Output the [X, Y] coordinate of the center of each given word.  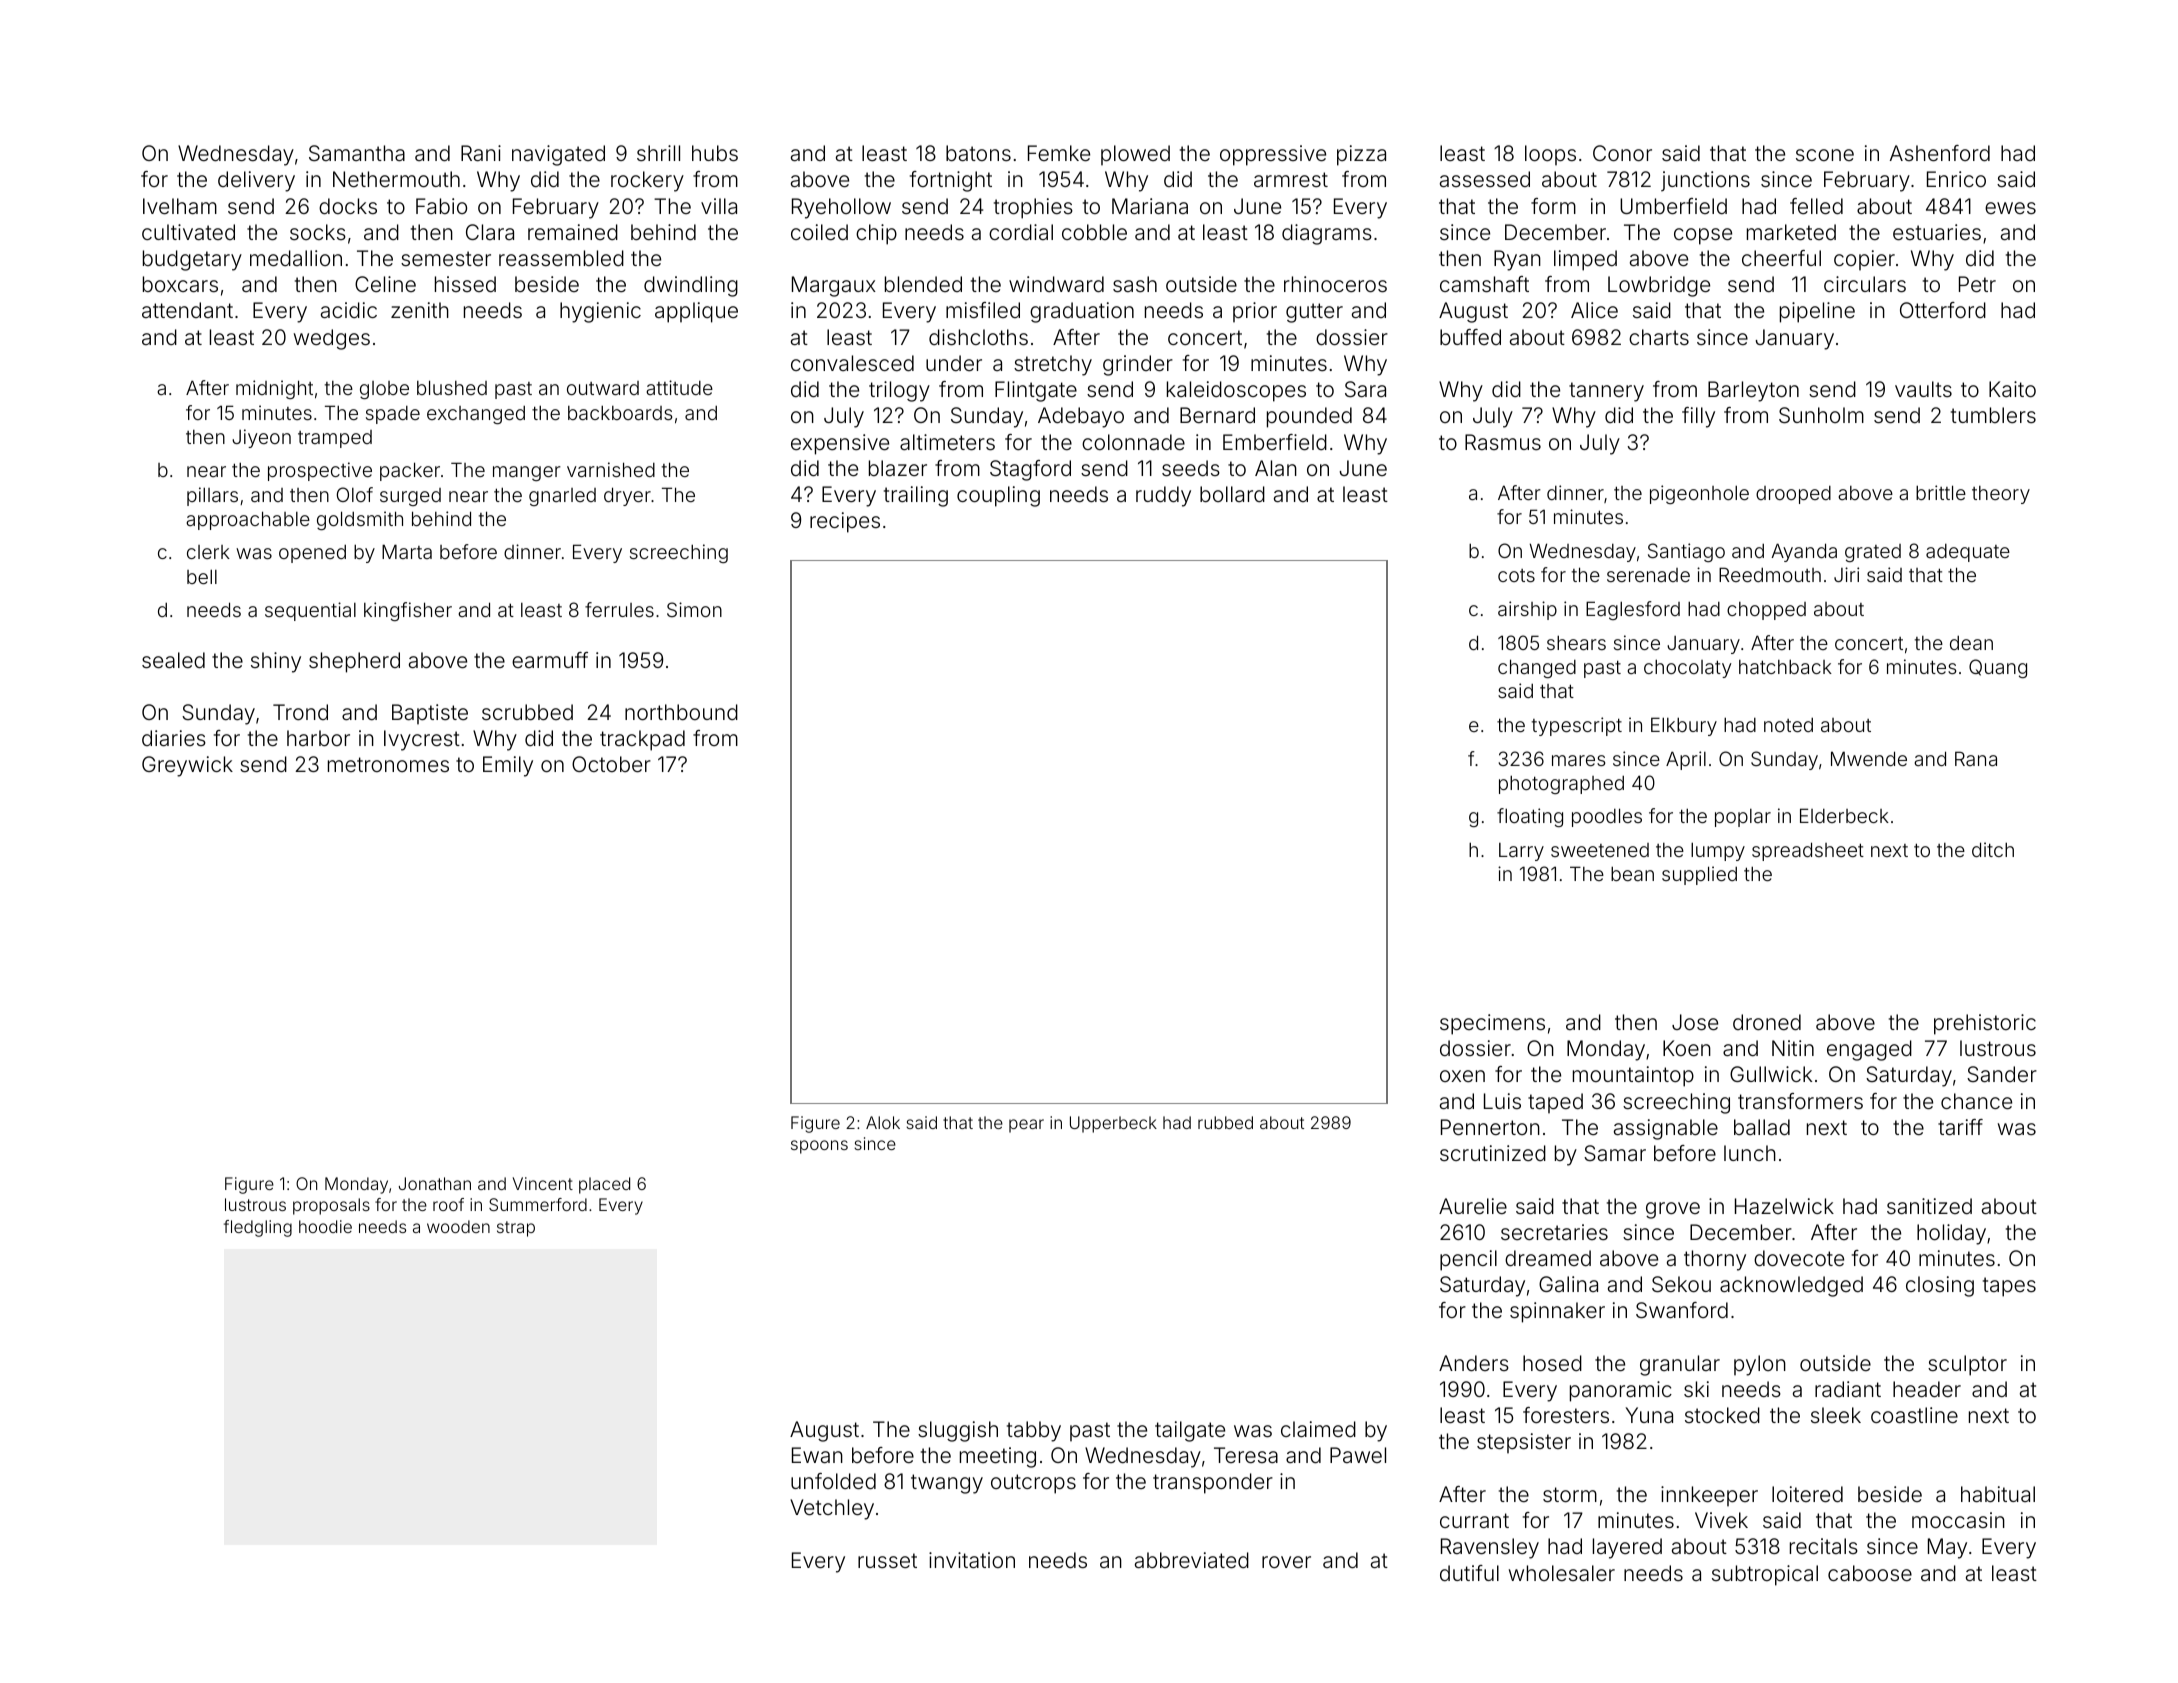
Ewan [817, 1455]
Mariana [1150, 206]
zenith [420, 310]
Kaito [2012, 389]
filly [1698, 417]
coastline [1914, 1415]
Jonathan [435, 1183]
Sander [2002, 1074]
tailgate [1190, 1431]
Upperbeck [1113, 1124]
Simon [694, 609]
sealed [173, 660]
